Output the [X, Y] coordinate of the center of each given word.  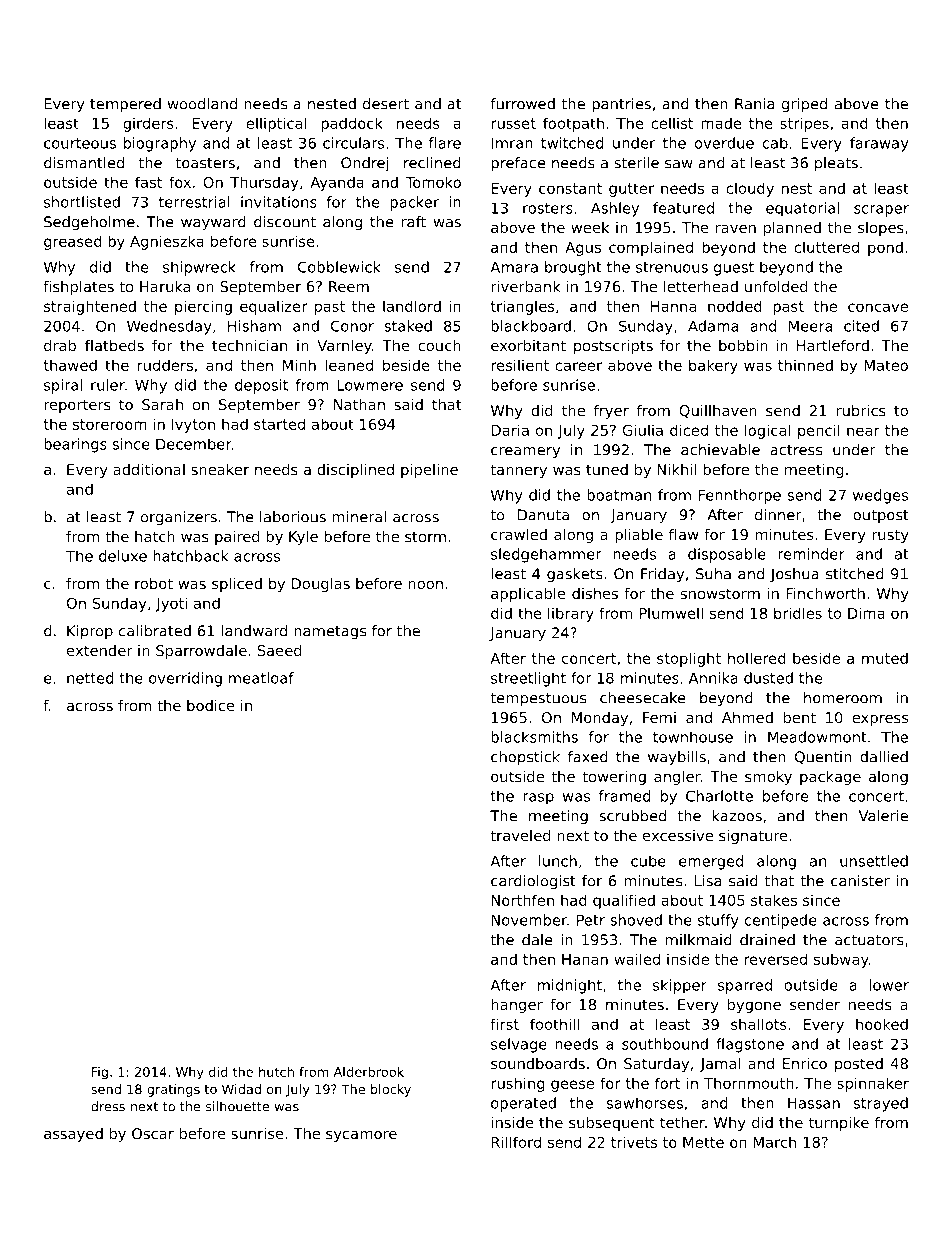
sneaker [220, 469]
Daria [510, 430]
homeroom [843, 698]
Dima [866, 613]
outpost [881, 516]
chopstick [525, 758]
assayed [73, 1135]
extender [100, 650]
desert [386, 104]
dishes [595, 593]
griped [804, 105]
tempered [125, 105]
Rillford [516, 1142]
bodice [211, 705]
